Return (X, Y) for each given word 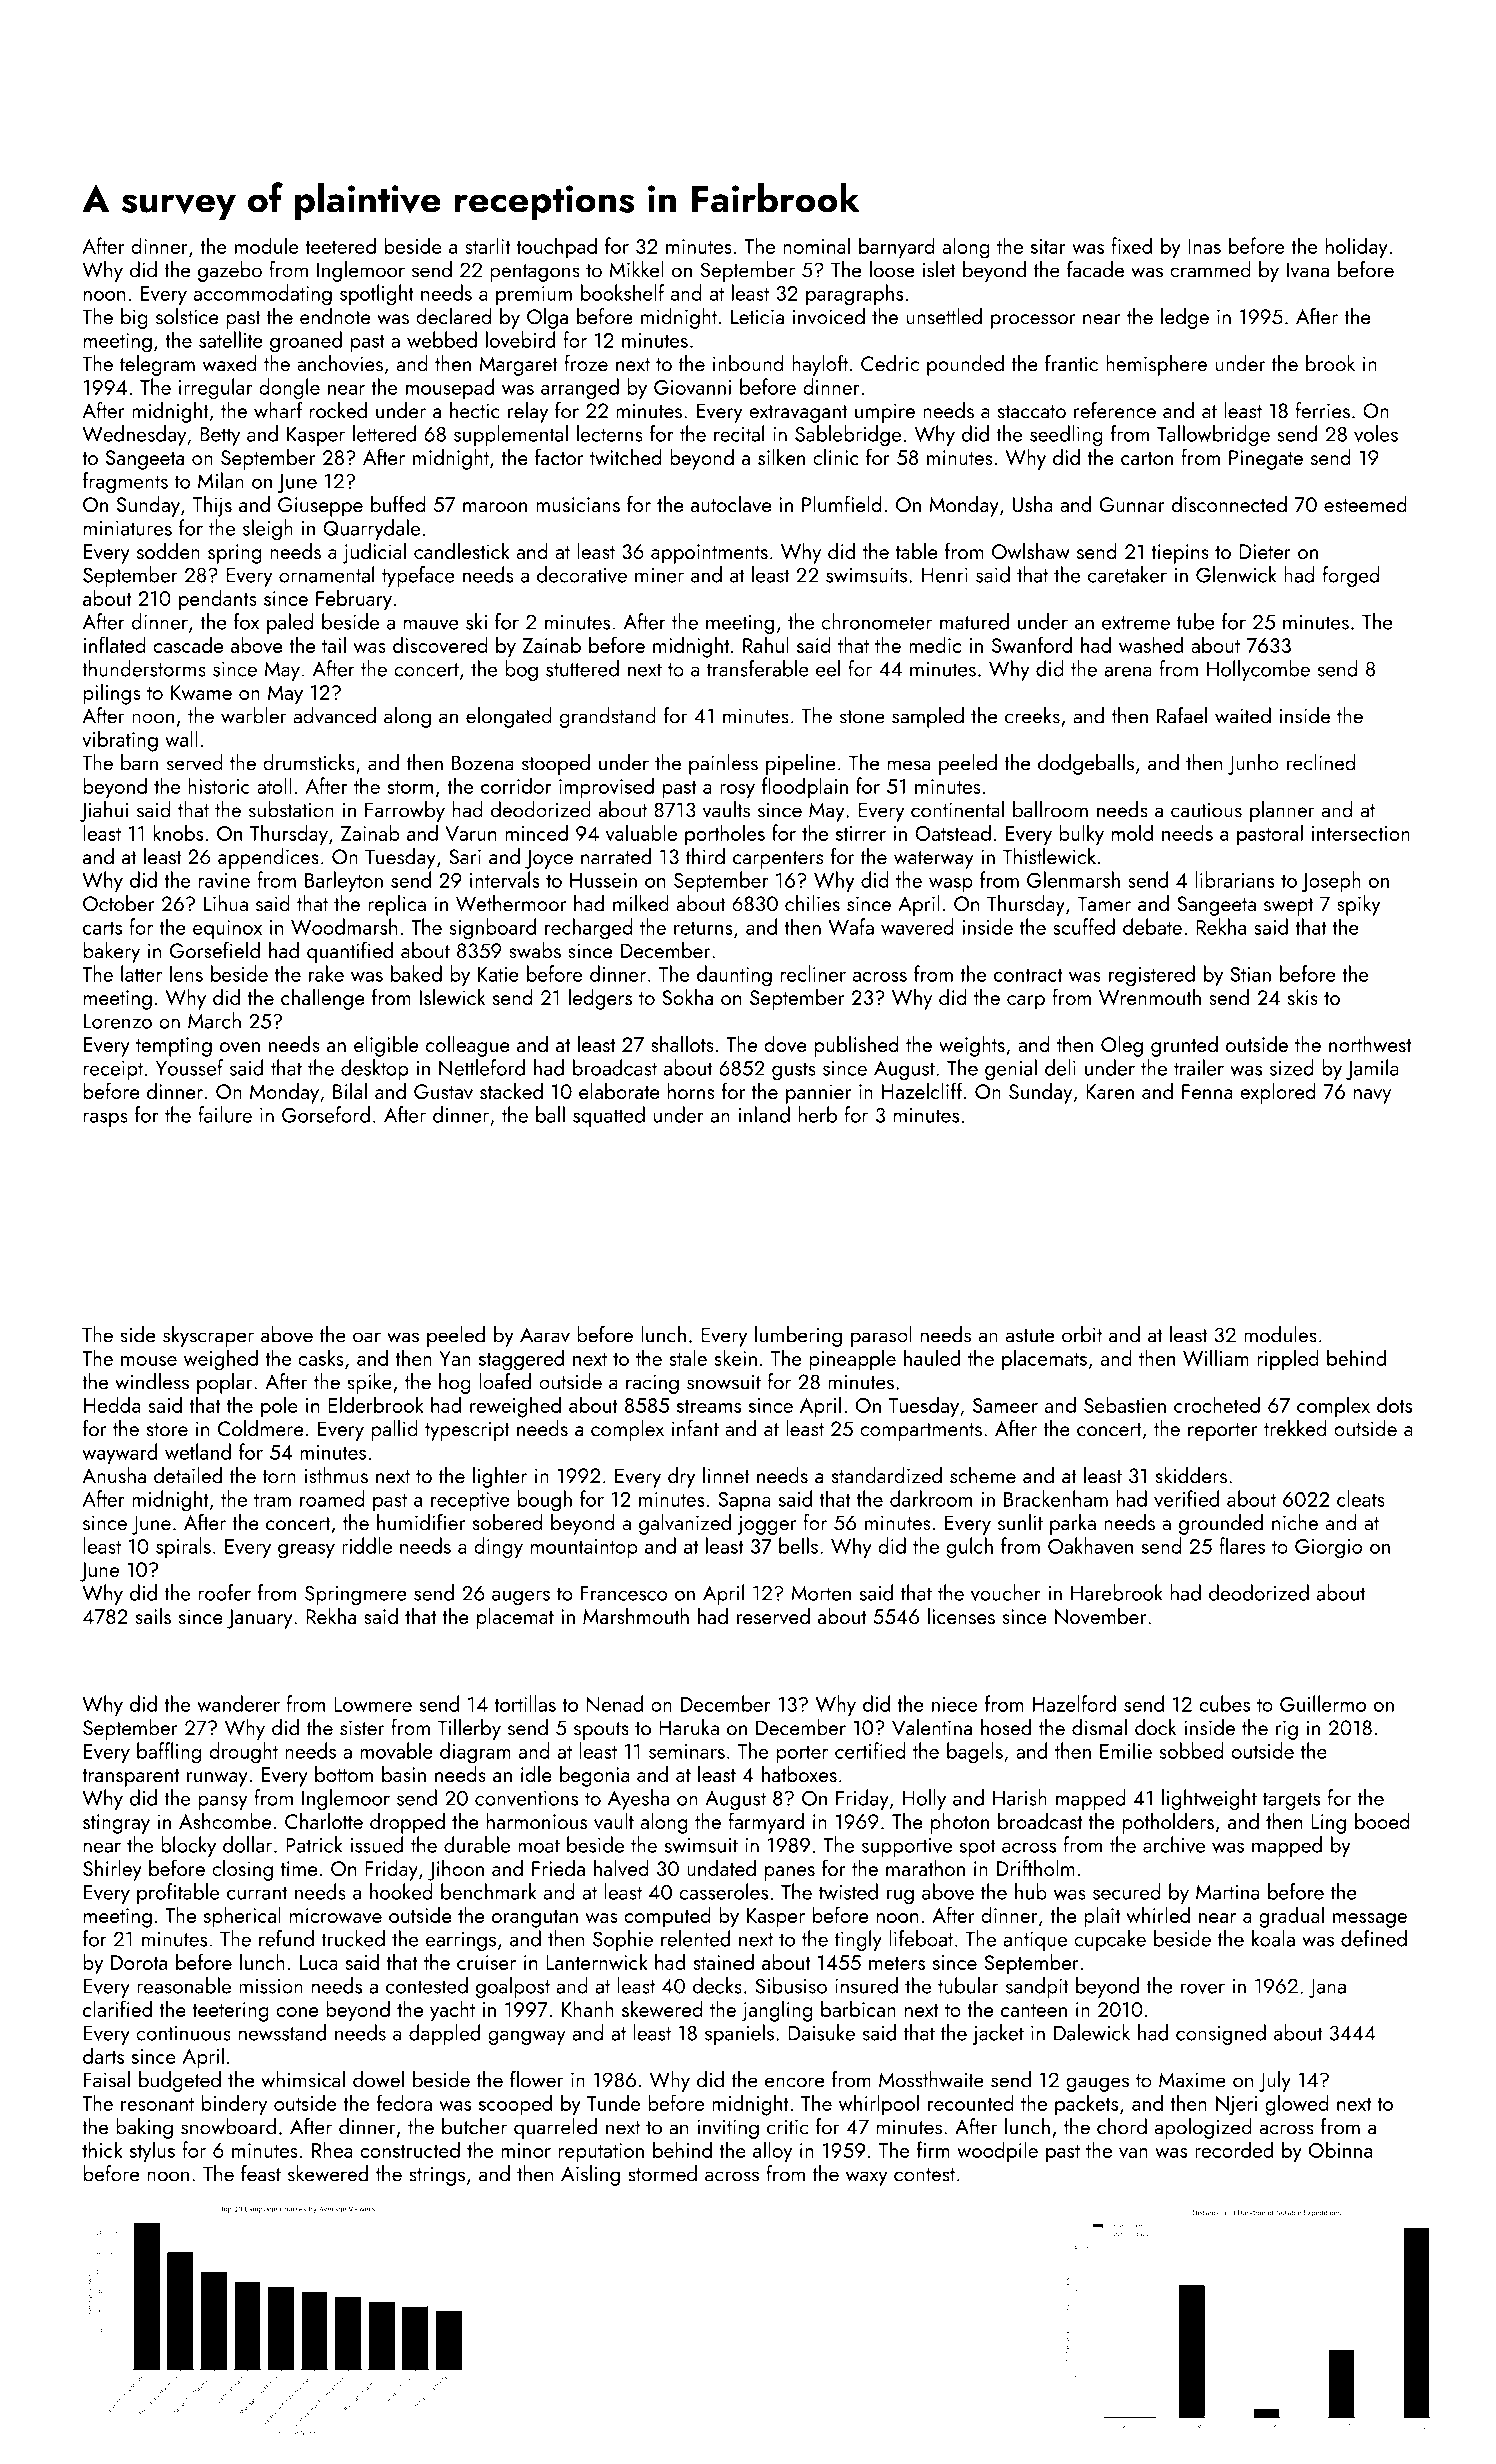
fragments (125, 483)
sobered (507, 1522)
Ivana (1308, 270)
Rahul (766, 644)
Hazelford (1074, 1703)
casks (321, 1357)
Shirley (112, 1870)
